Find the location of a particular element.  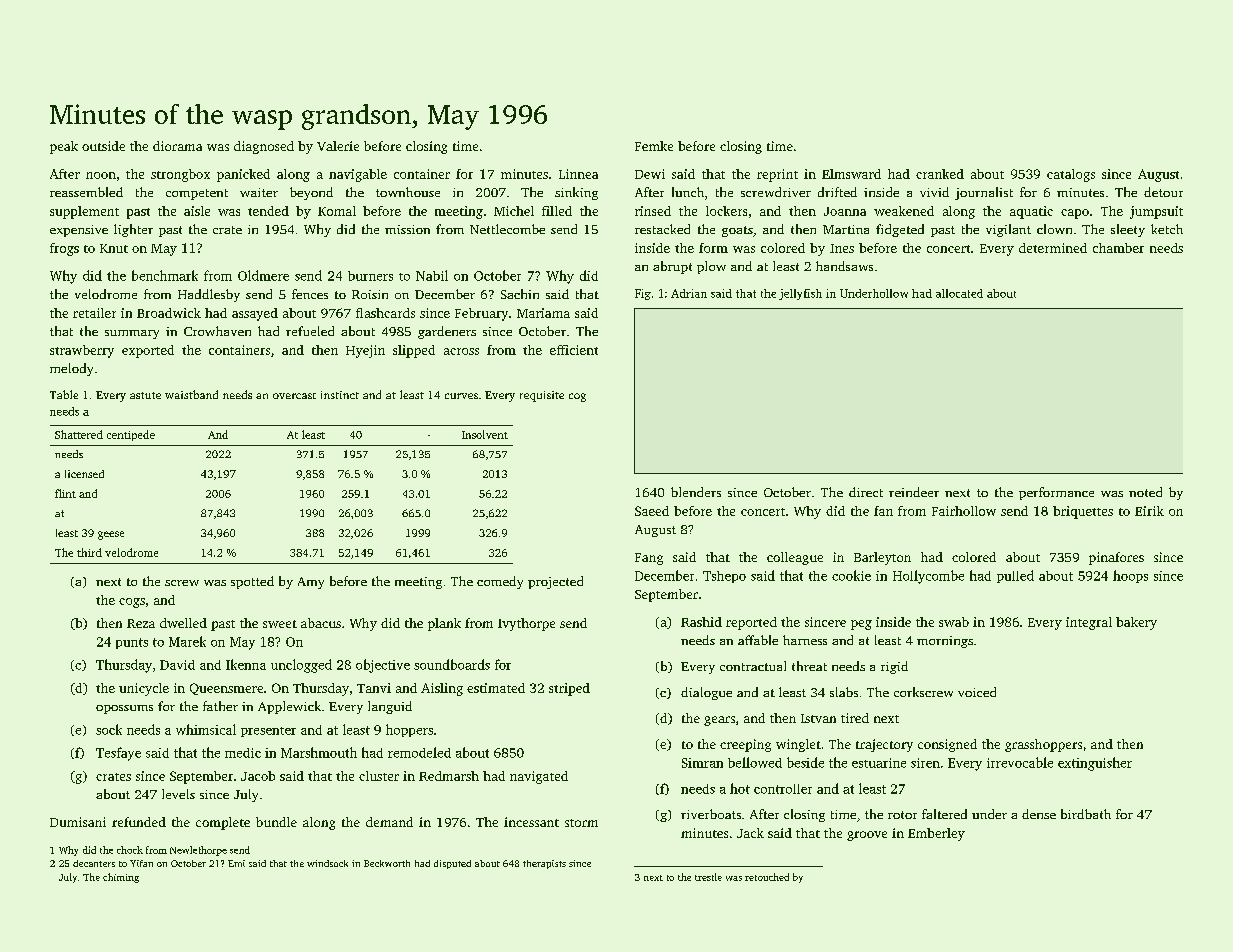

requisite is located at coordinates (542, 396).
